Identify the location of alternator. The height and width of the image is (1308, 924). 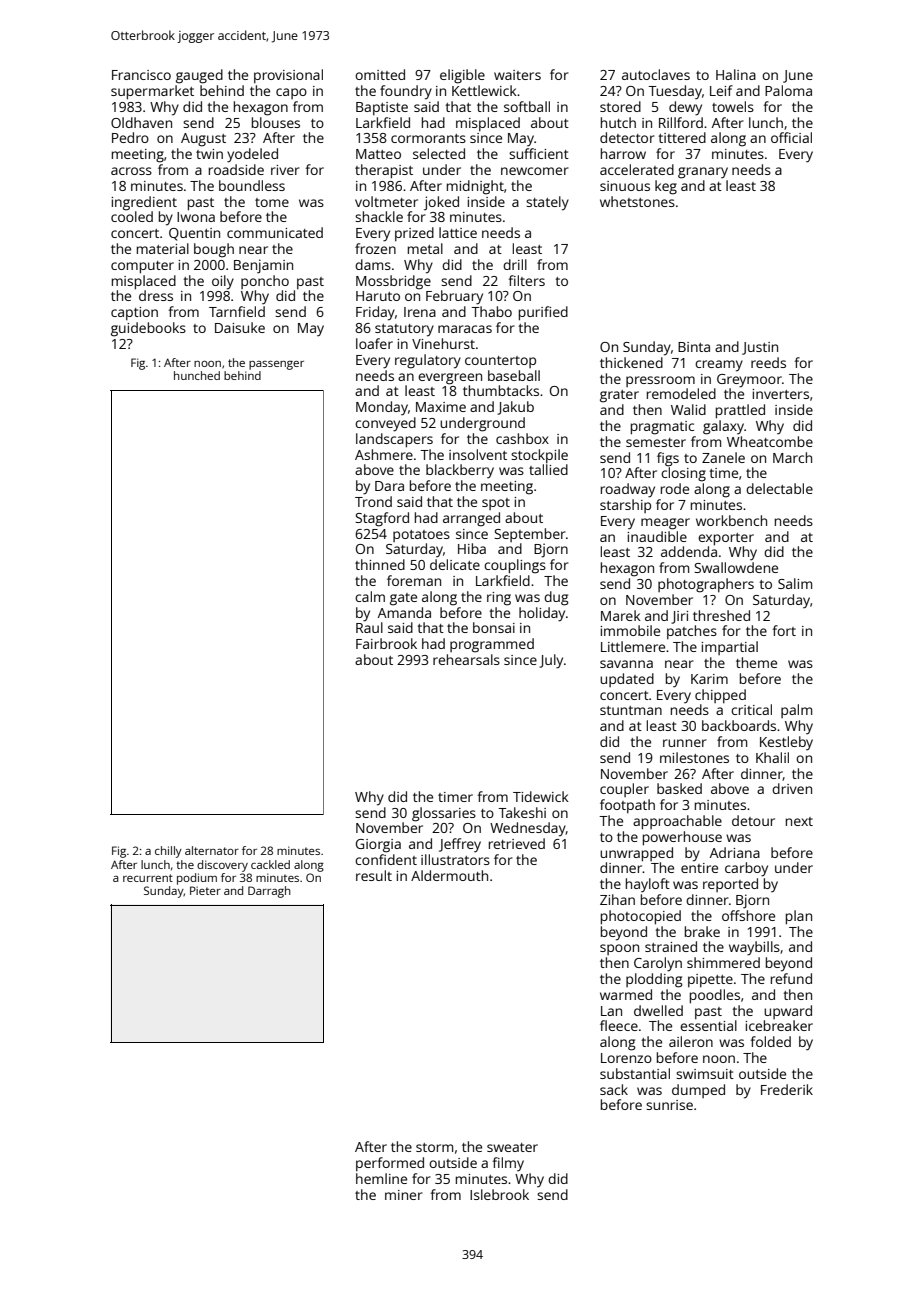
(212, 850).
